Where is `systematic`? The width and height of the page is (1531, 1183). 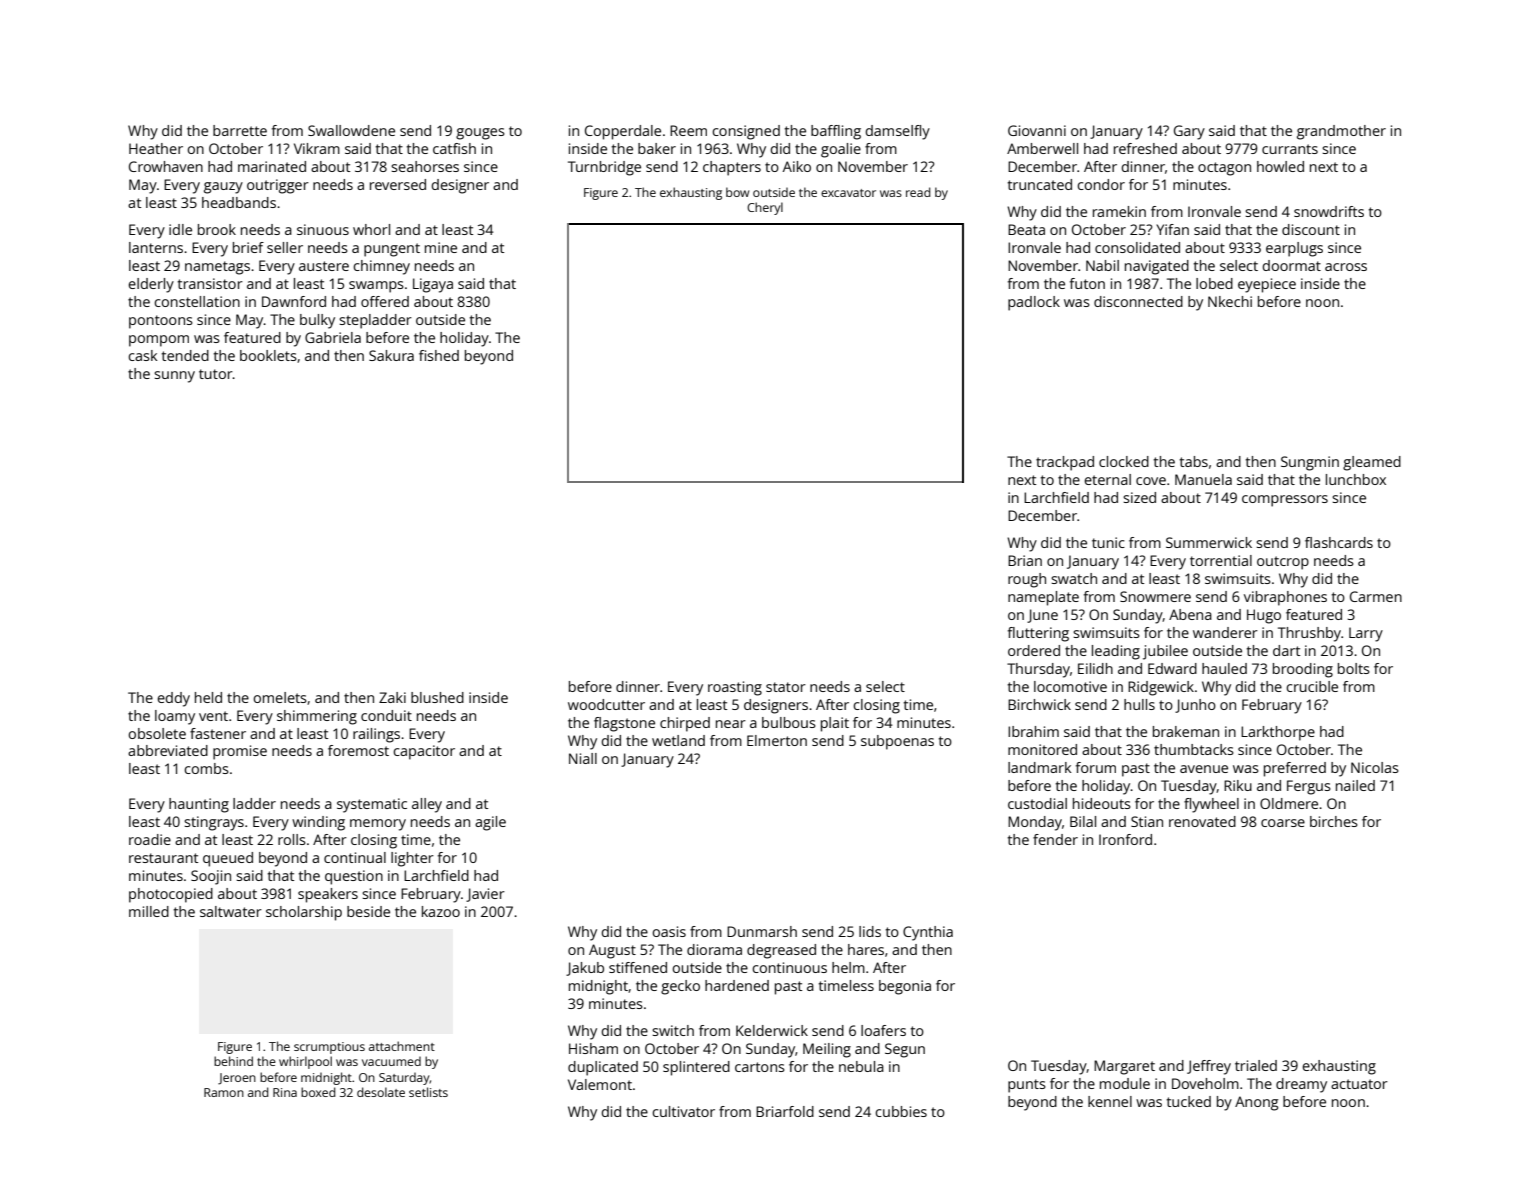
systematic is located at coordinates (372, 805).
